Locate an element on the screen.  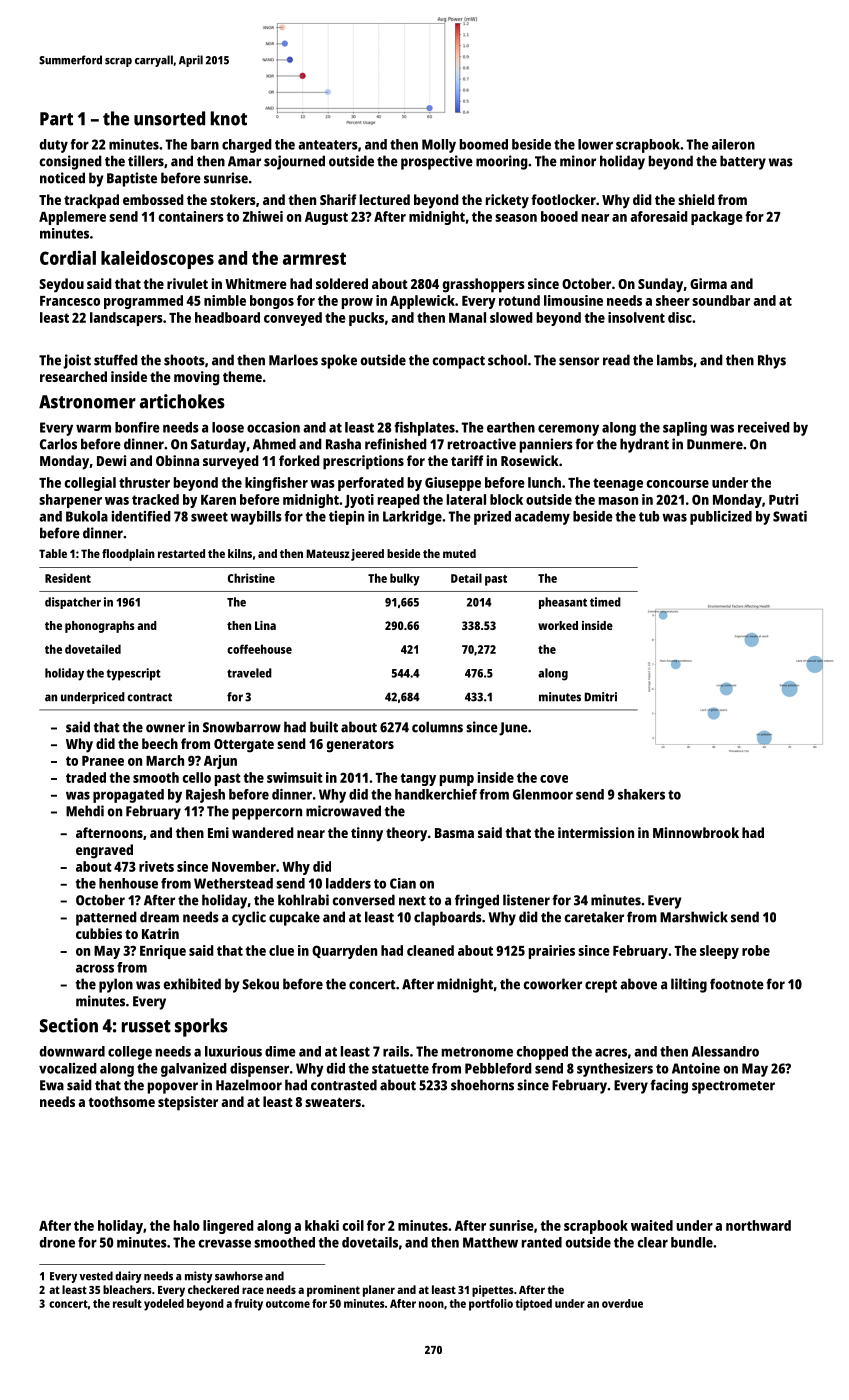
columns is located at coordinates (437, 727).
